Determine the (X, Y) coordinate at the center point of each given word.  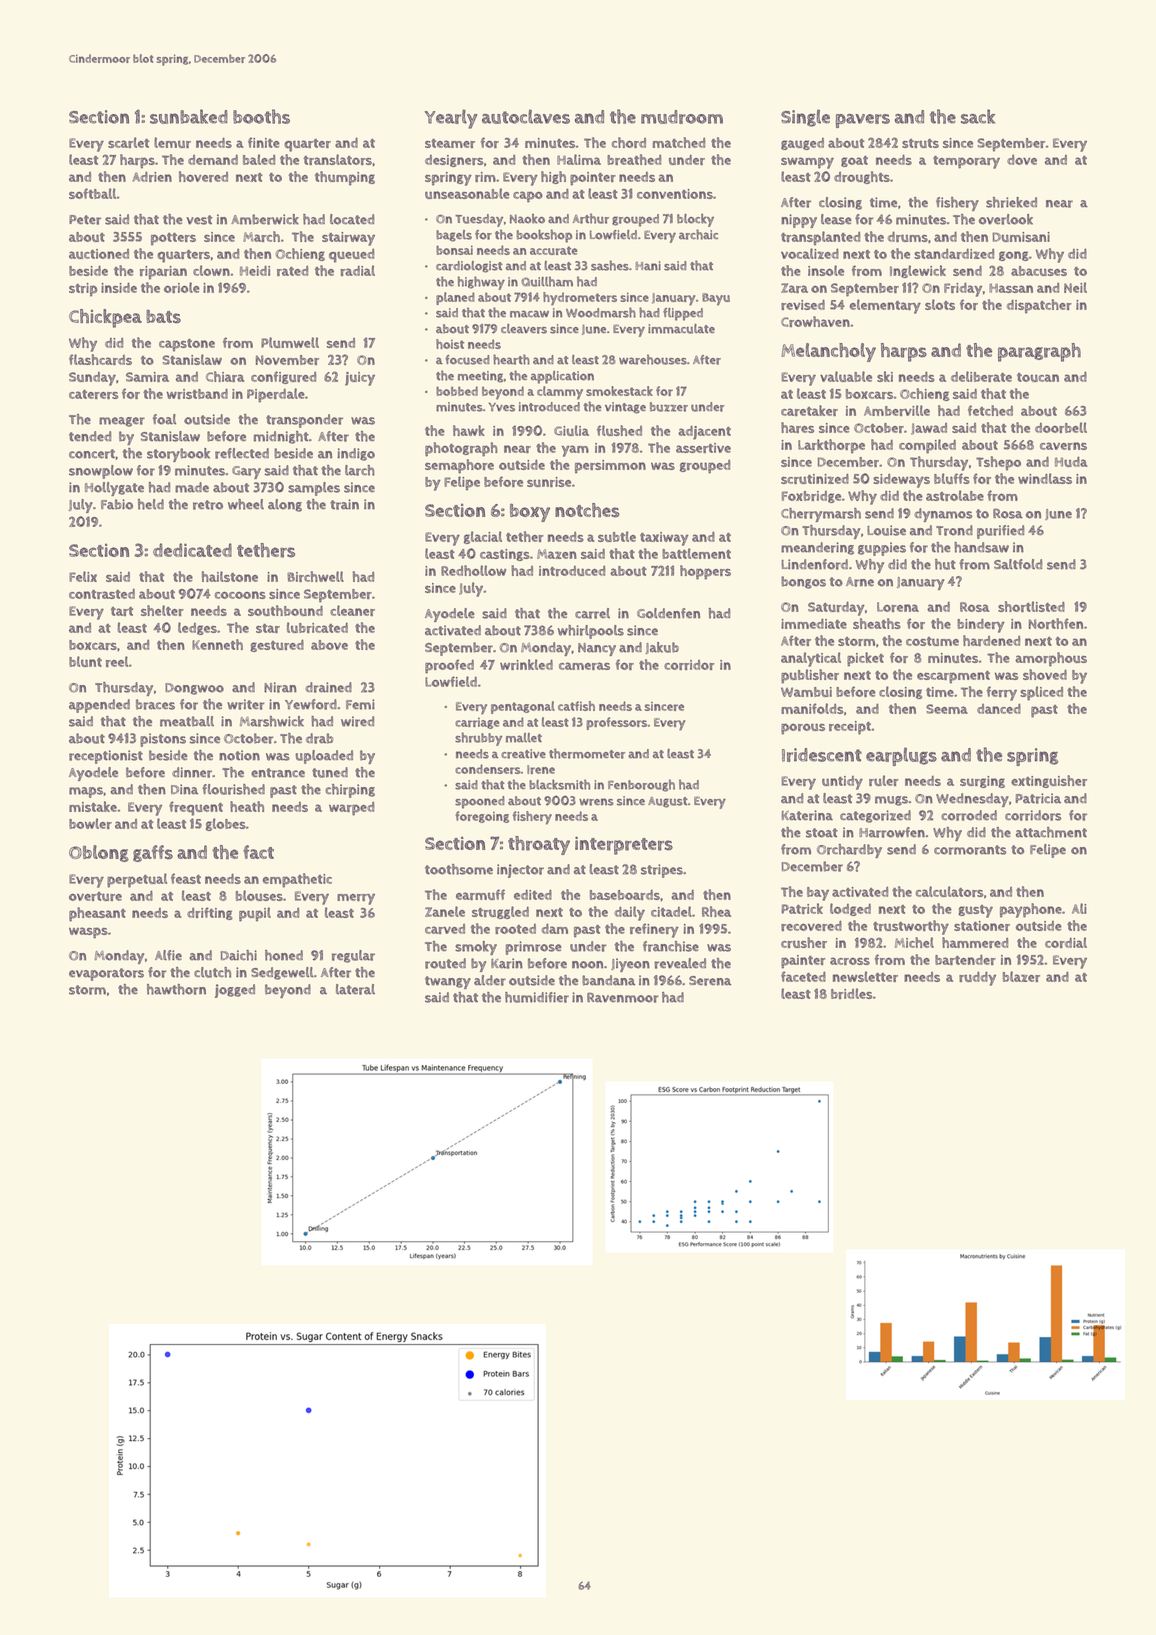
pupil (255, 914)
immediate (814, 623)
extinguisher (1049, 781)
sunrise (549, 482)
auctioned (99, 254)
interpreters (624, 845)
